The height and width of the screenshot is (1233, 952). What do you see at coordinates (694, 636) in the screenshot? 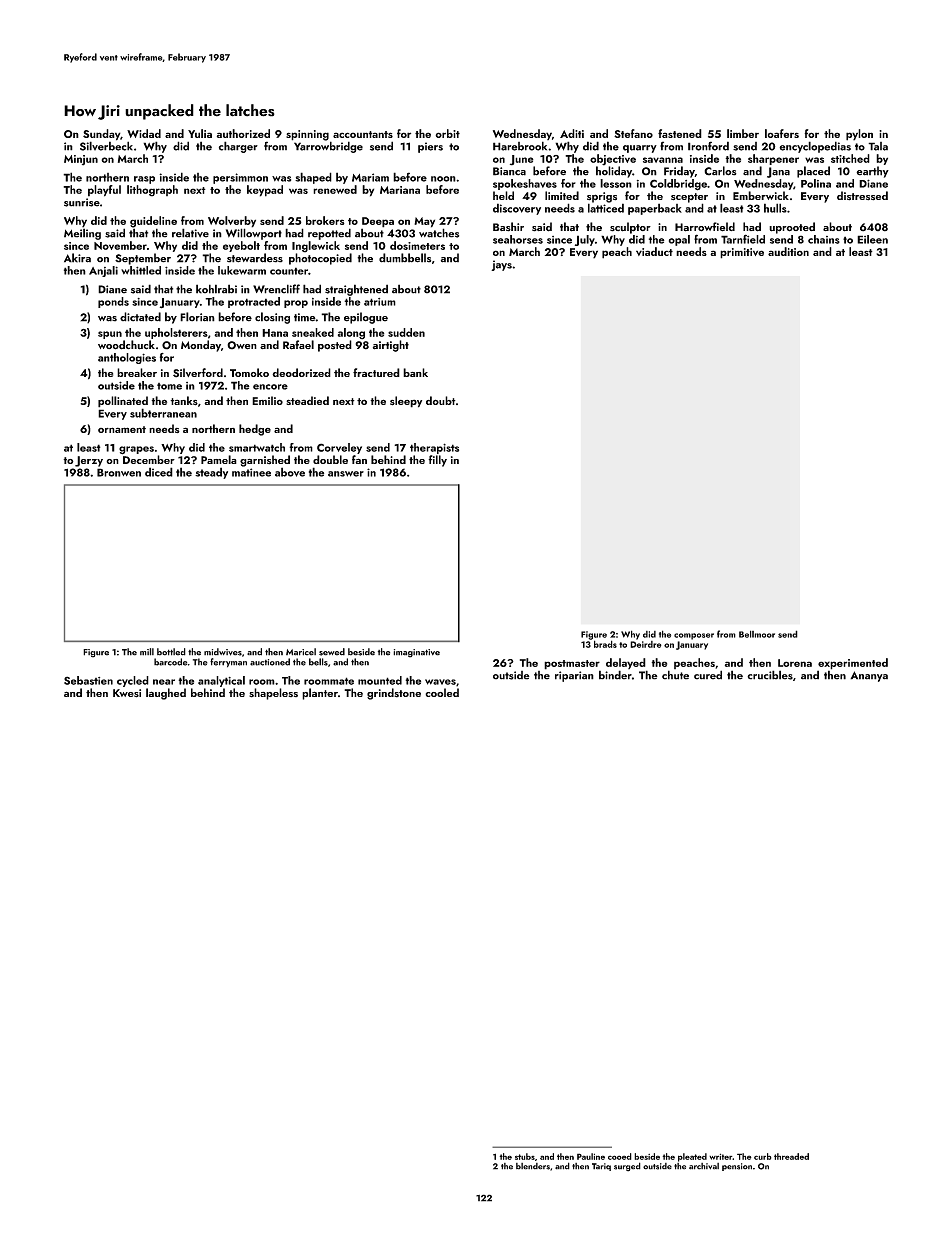
I see `composer` at bounding box center [694, 636].
